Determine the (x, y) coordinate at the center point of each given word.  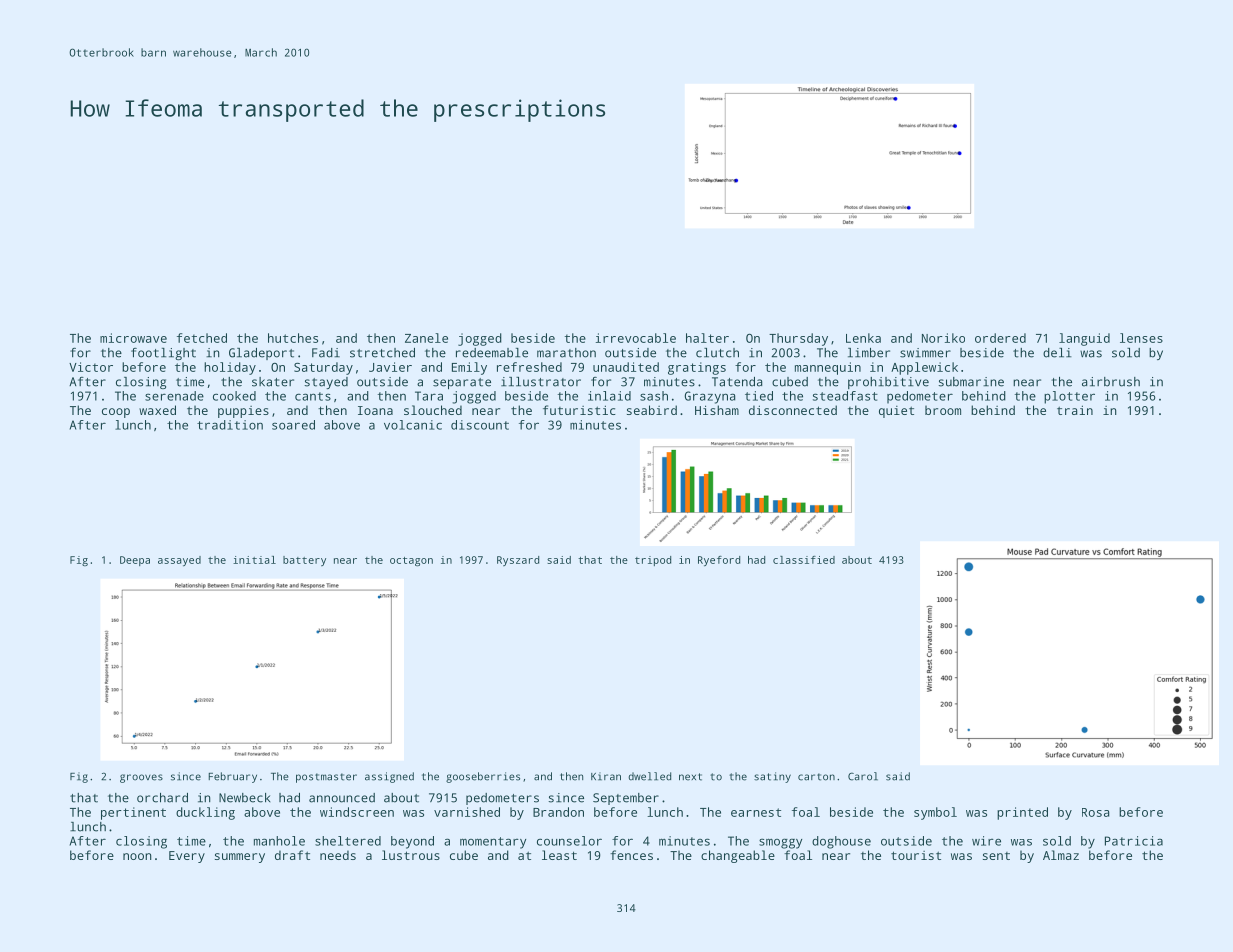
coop (116, 413)
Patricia (1134, 841)
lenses (1141, 338)
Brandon (558, 812)
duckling (205, 813)
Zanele (426, 338)
